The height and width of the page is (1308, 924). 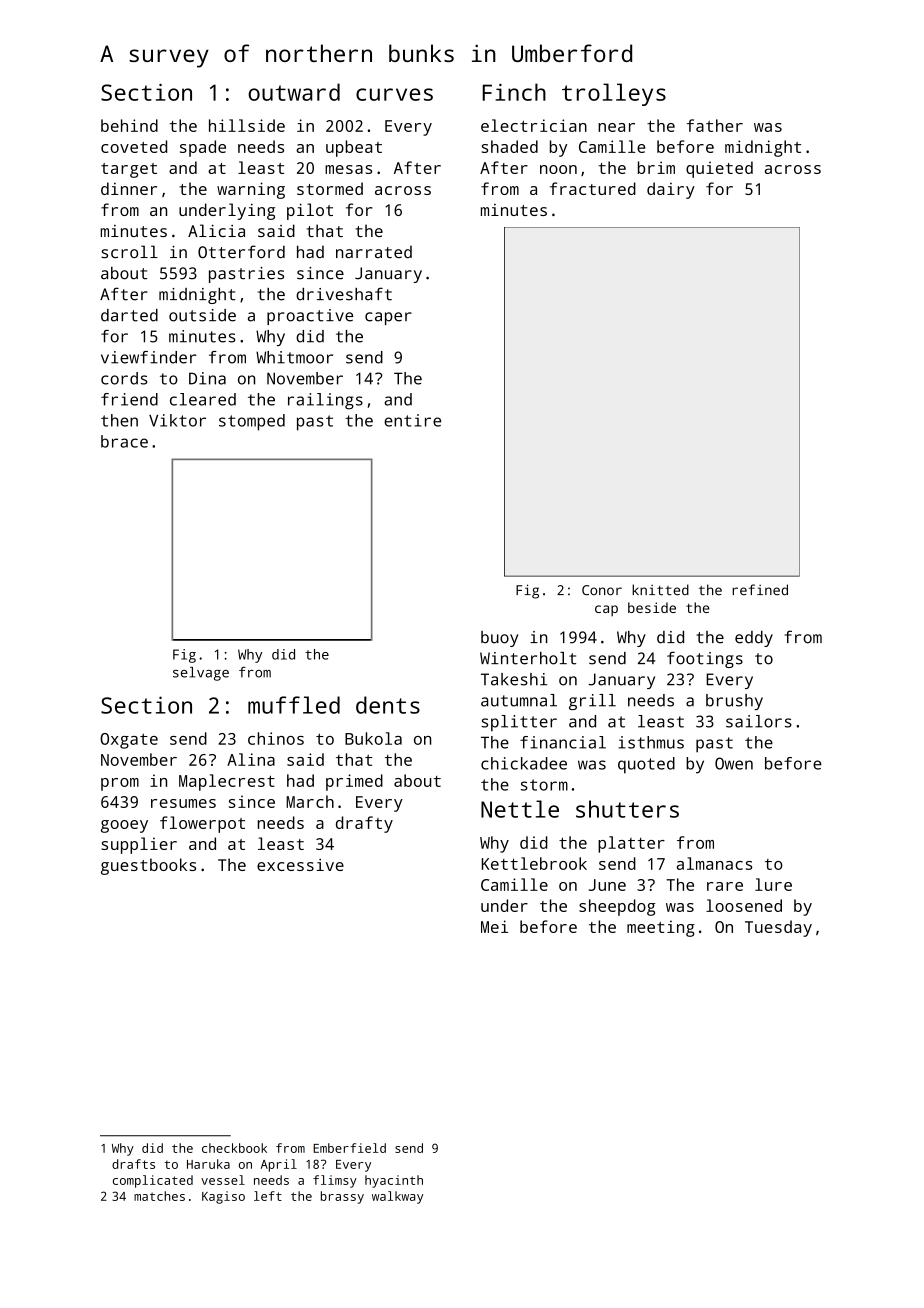 What do you see at coordinates (397, 1197) in the page?
I see `walkway` at bounding box center [397, 1197].
